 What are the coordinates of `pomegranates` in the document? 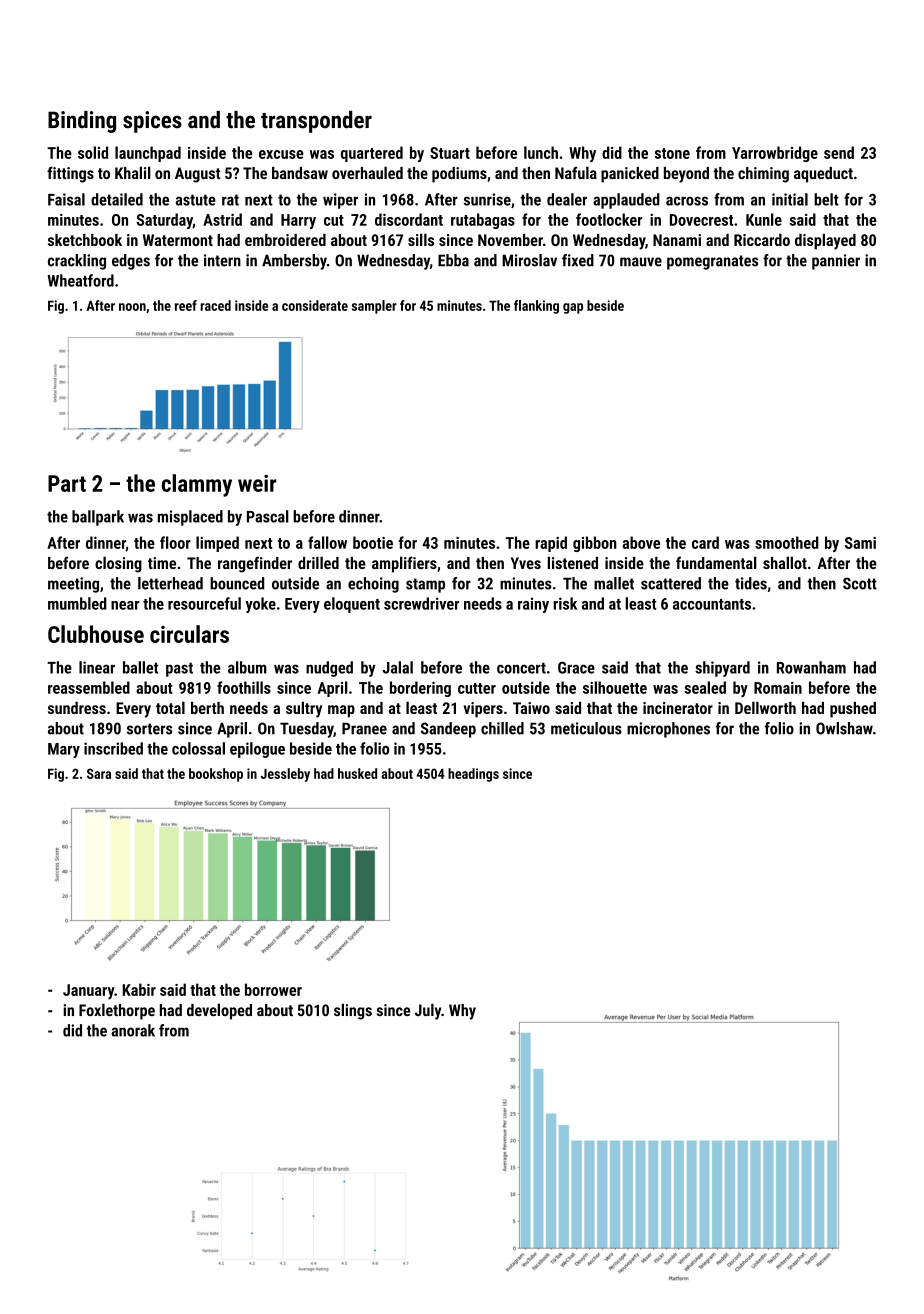 It's located at (712, 262).
